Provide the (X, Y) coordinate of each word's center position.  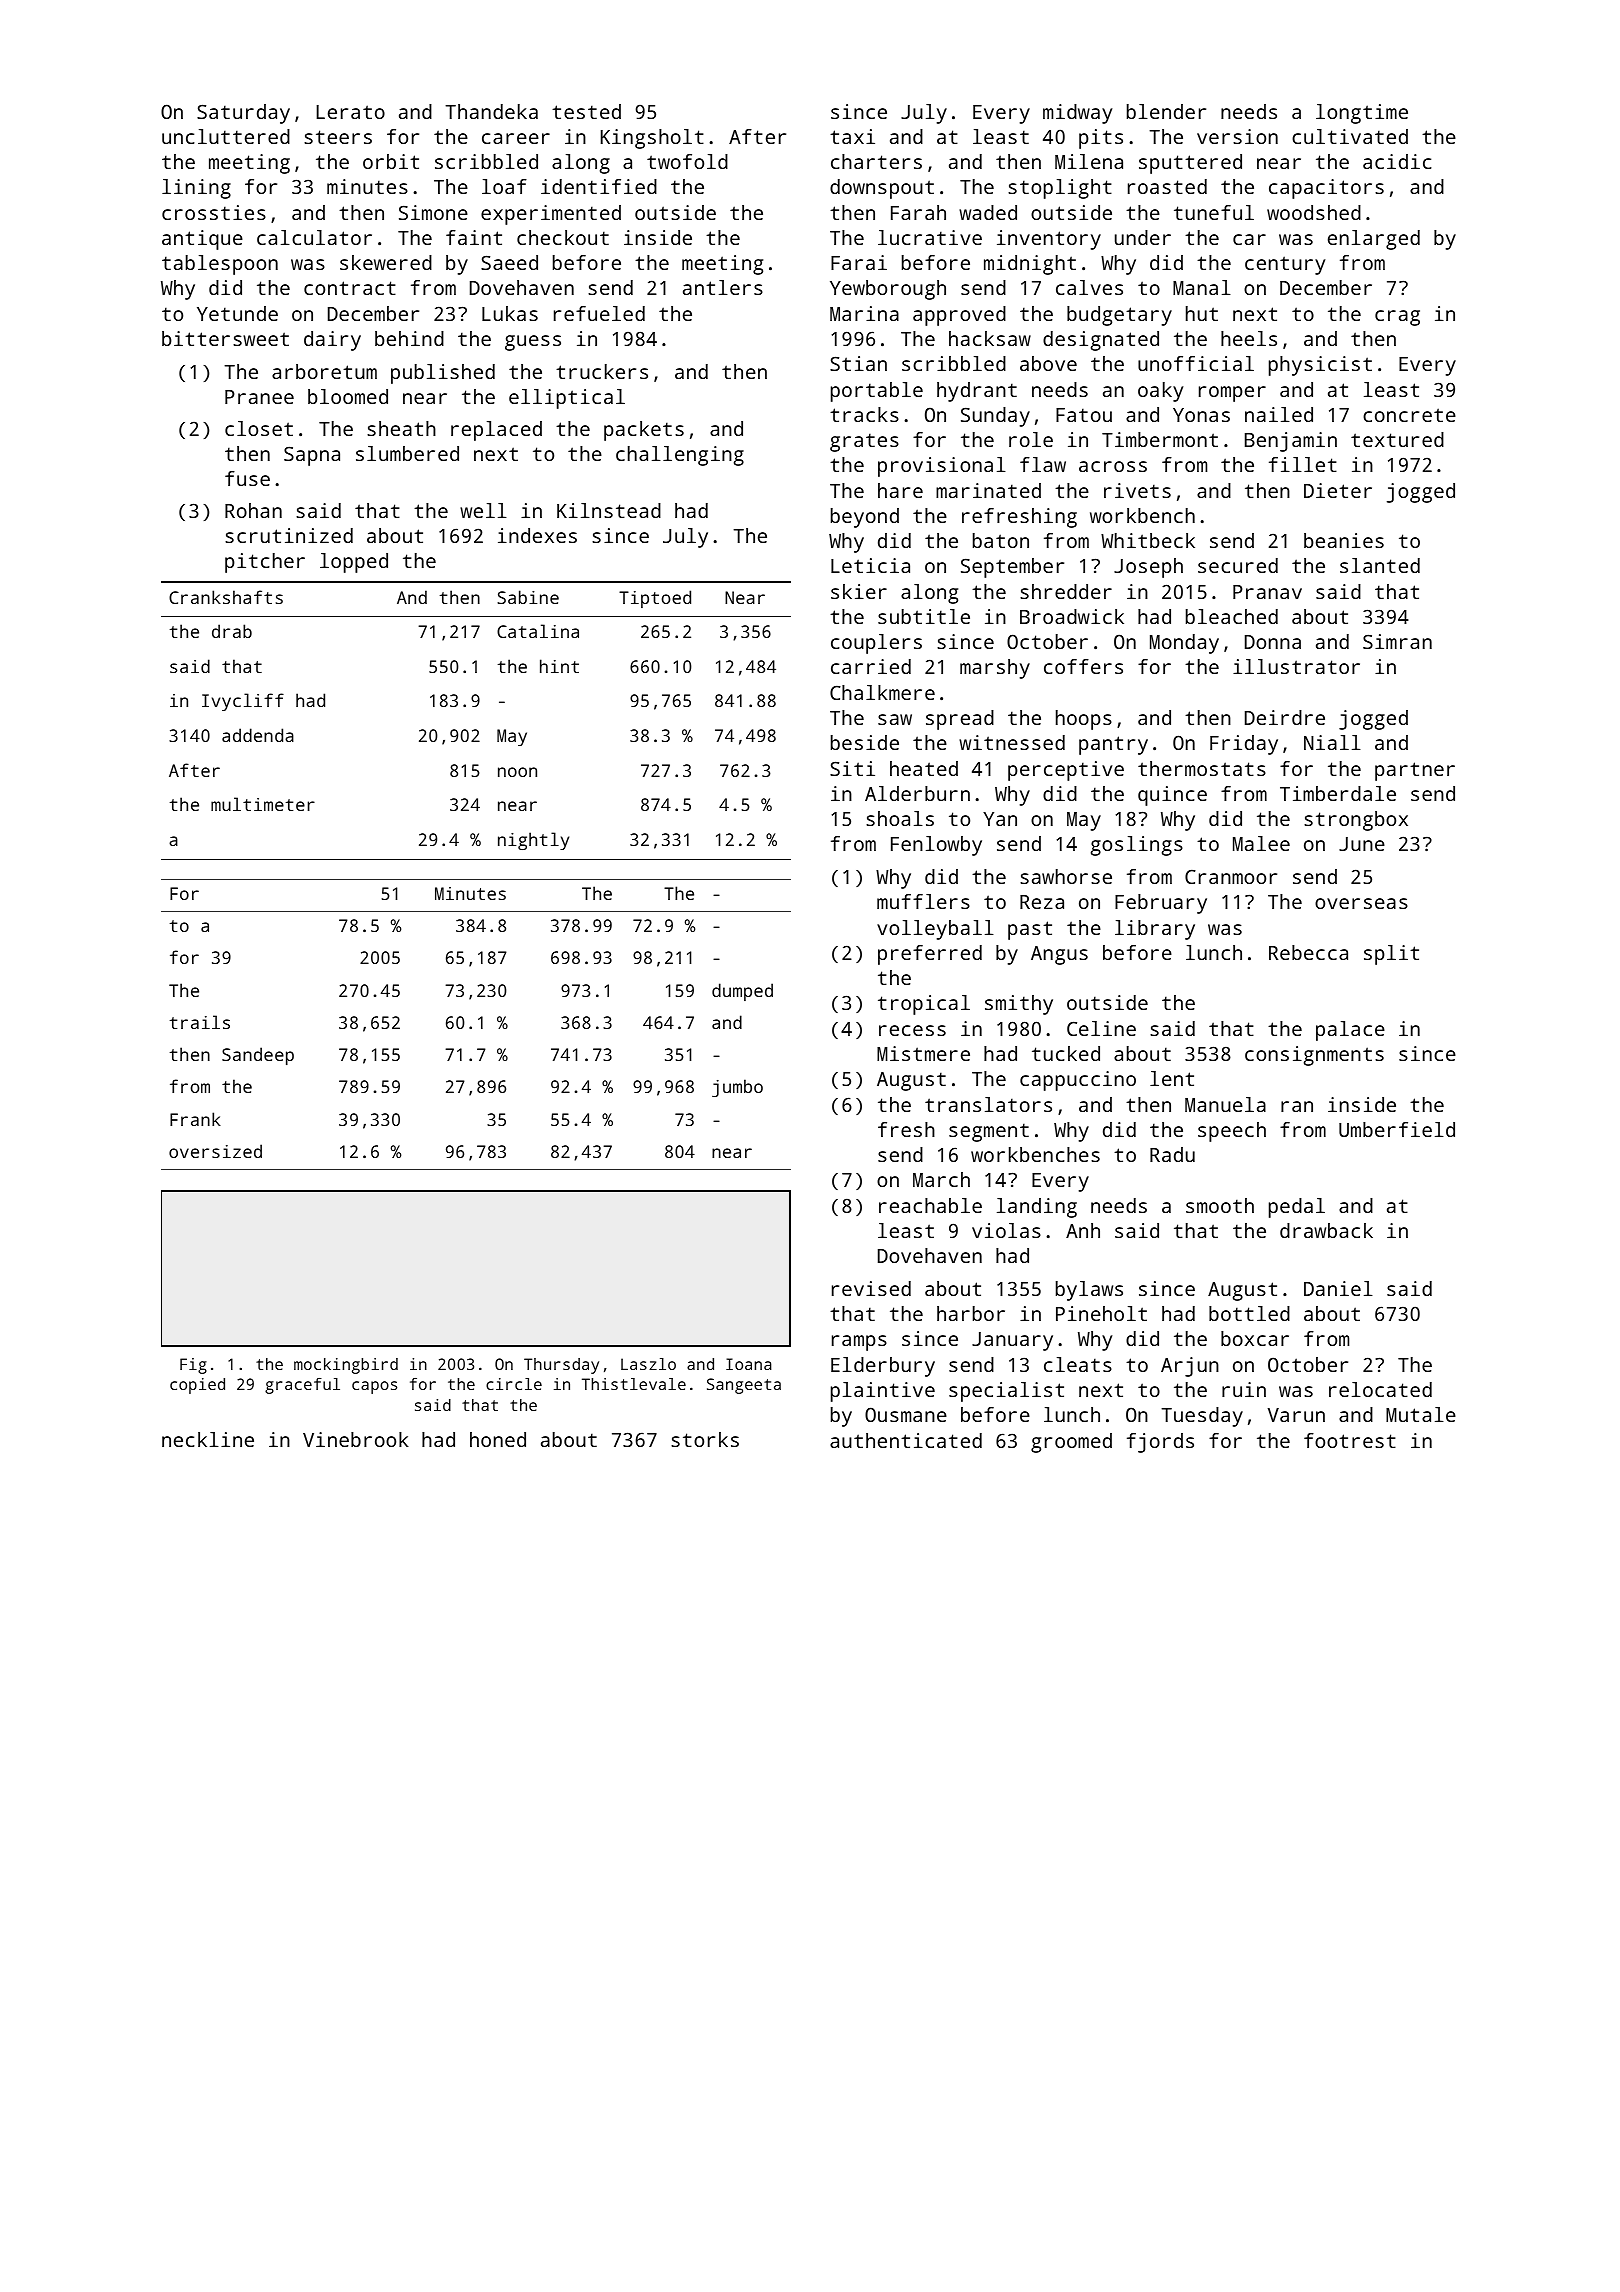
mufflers (923, 901)
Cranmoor (1231, 876)
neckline (208, 1439)
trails (200, 1022)
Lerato (350, 112)
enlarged (1374, 240)
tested (586, 111)
